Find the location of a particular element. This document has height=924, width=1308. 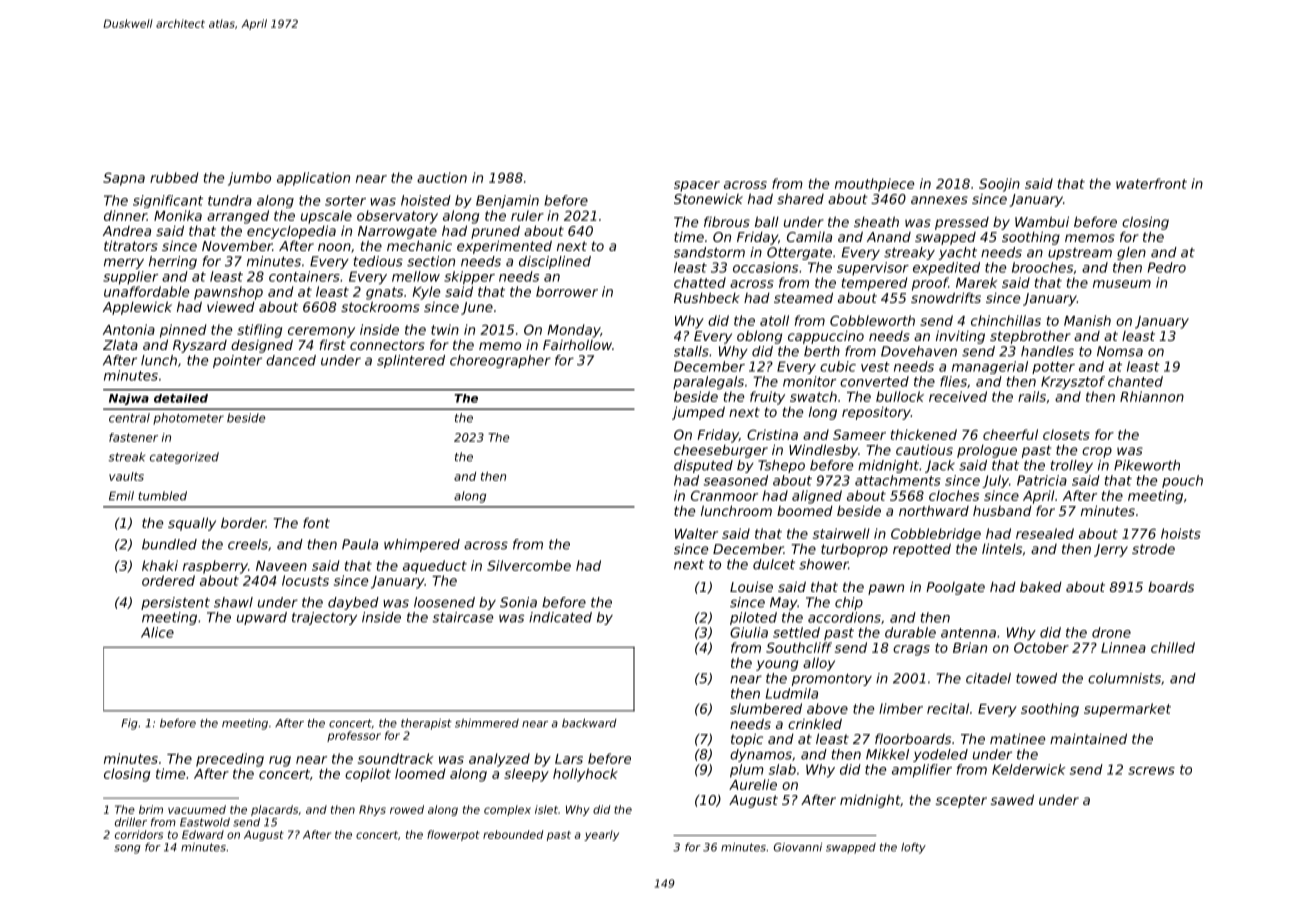

whimpered is located at coordinates (422, 545).
